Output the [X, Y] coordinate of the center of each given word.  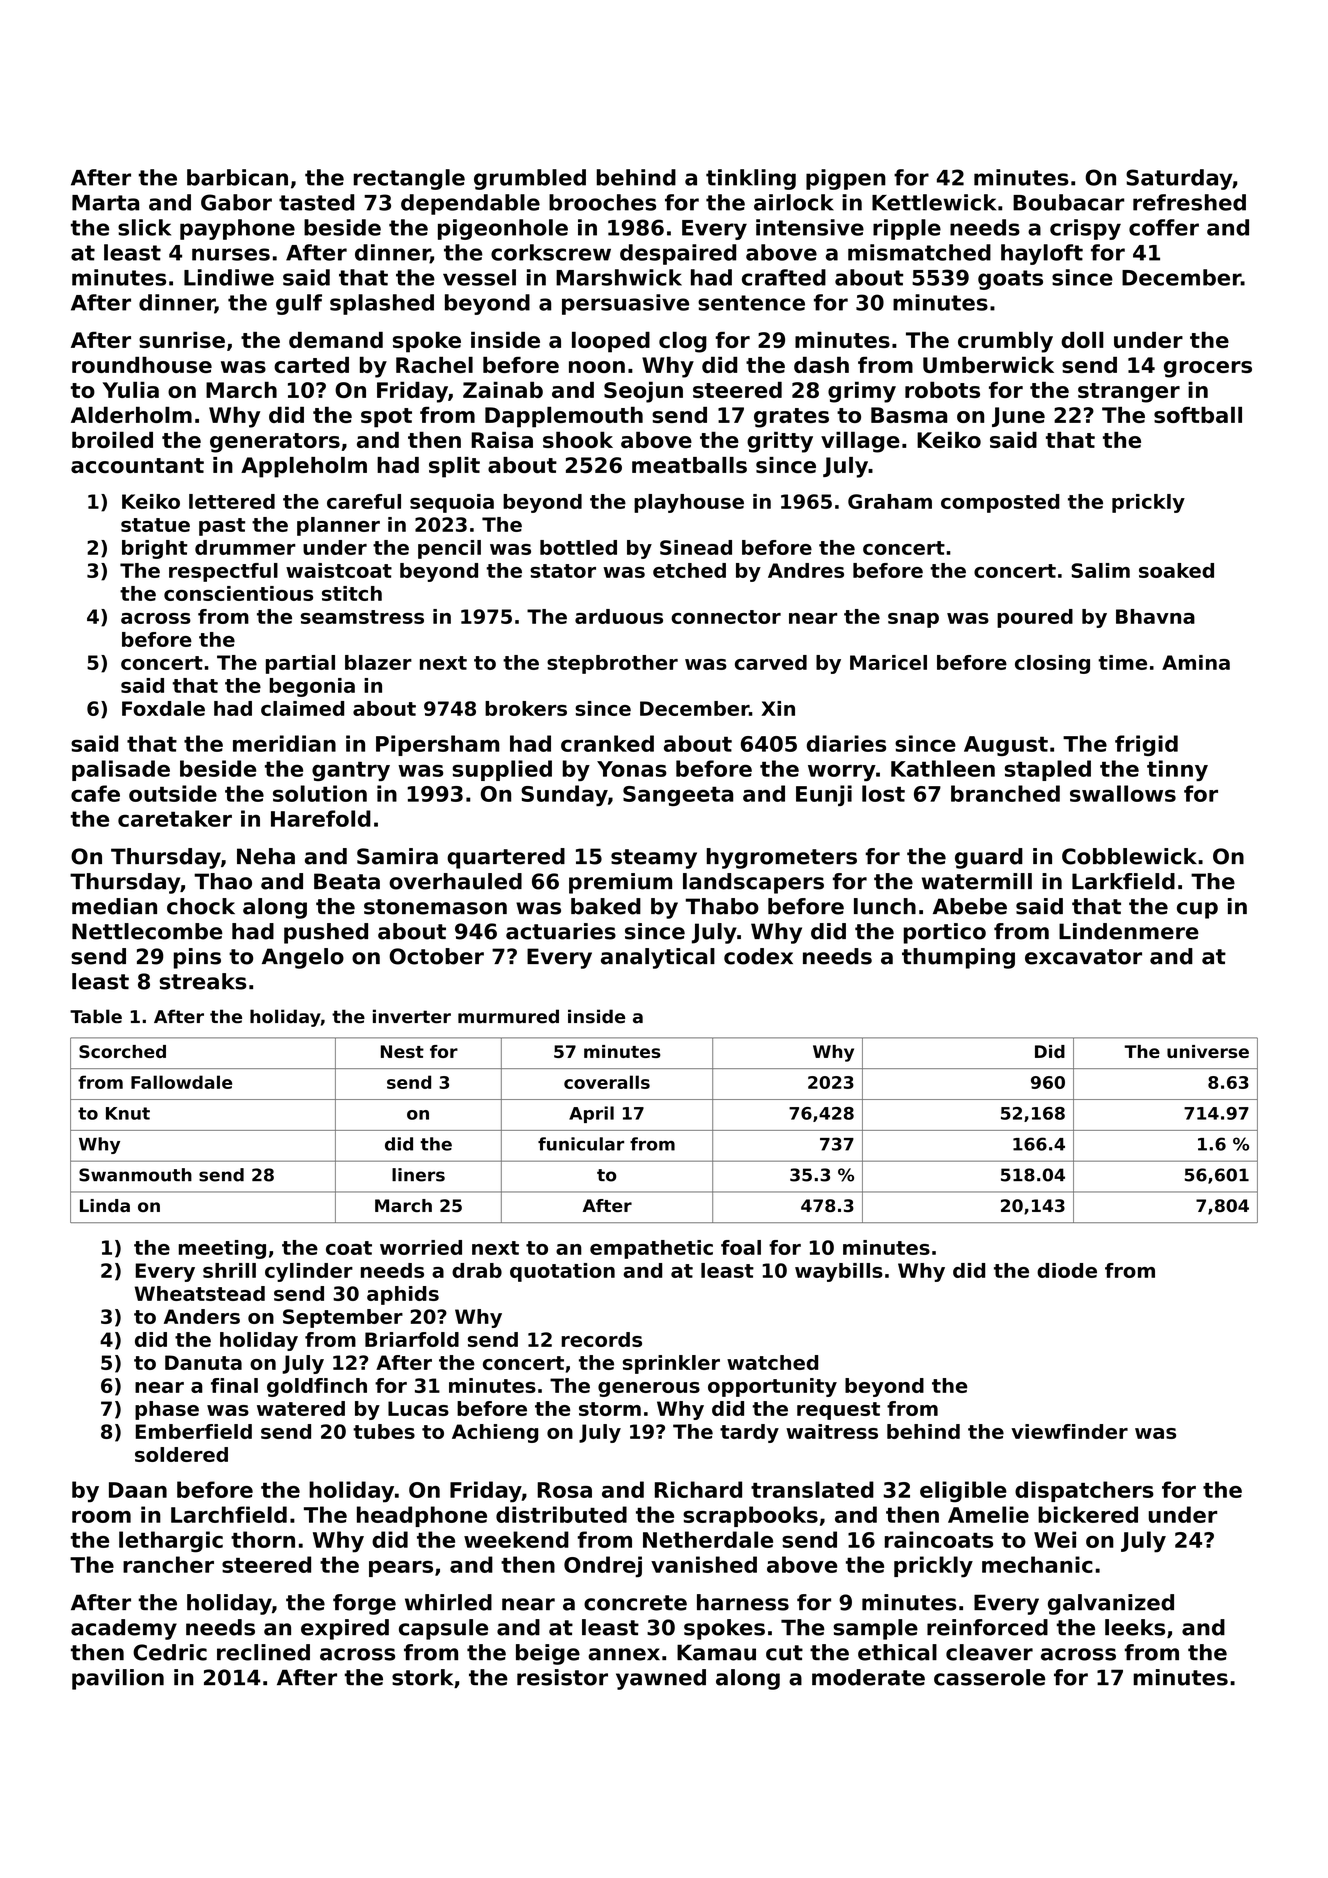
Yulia [131, 389]
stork [422, 1677]
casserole [989, 1677]
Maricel [888, 662]
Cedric [170, 1652]
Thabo [722, 906]
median [114, 906]
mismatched [919, 252]
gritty [780, 442]
